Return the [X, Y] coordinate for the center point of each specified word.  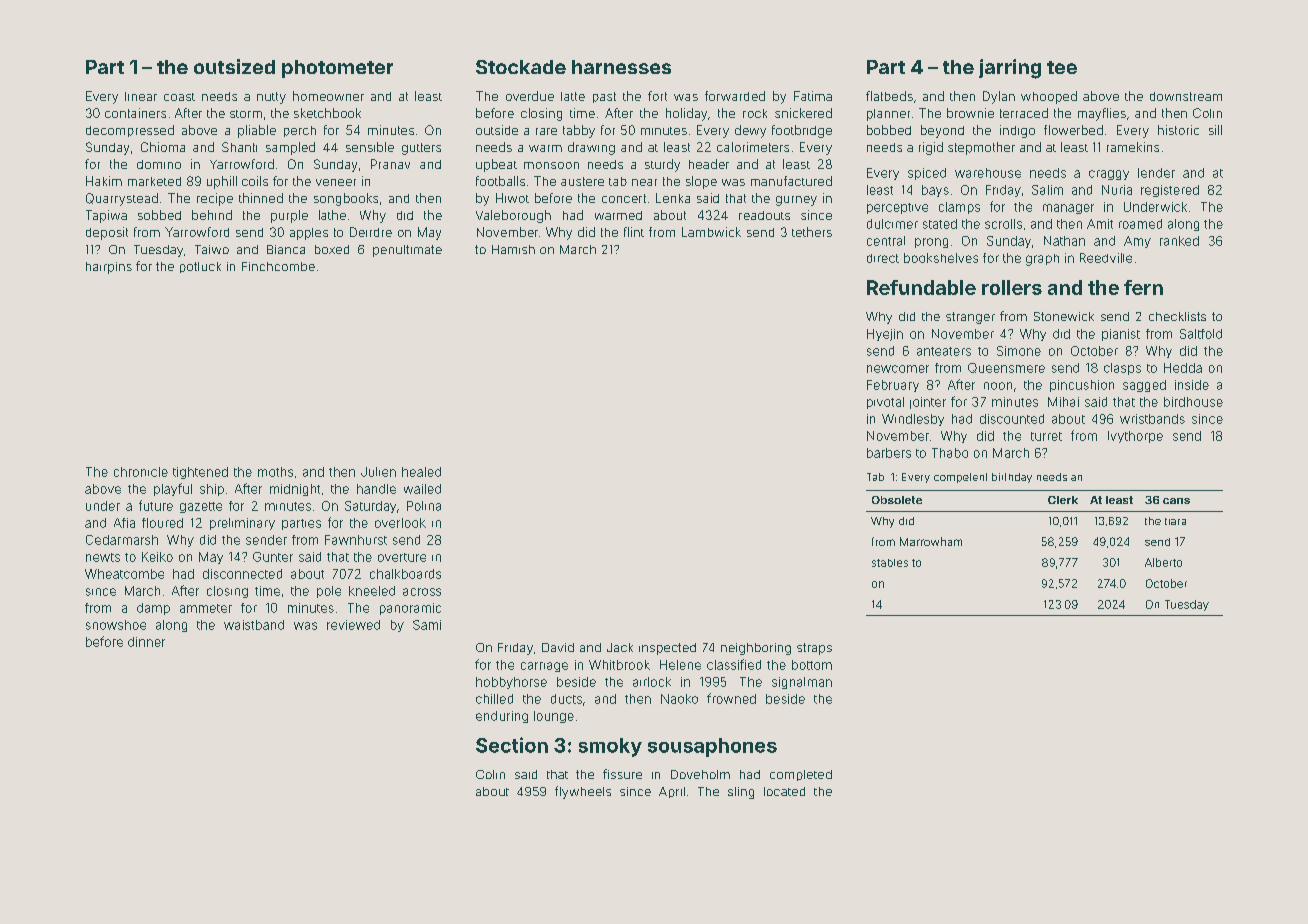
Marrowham [931, 541]
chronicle [141, 472]
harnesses [621, 67]
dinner [146, 642]
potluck [200, 267]
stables [890, 563]
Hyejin [885, 335]
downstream [1186, 96]
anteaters [944, 351]
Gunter [273, 557]
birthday [1012, 478]
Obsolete [897, 500]
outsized [234, 66]
